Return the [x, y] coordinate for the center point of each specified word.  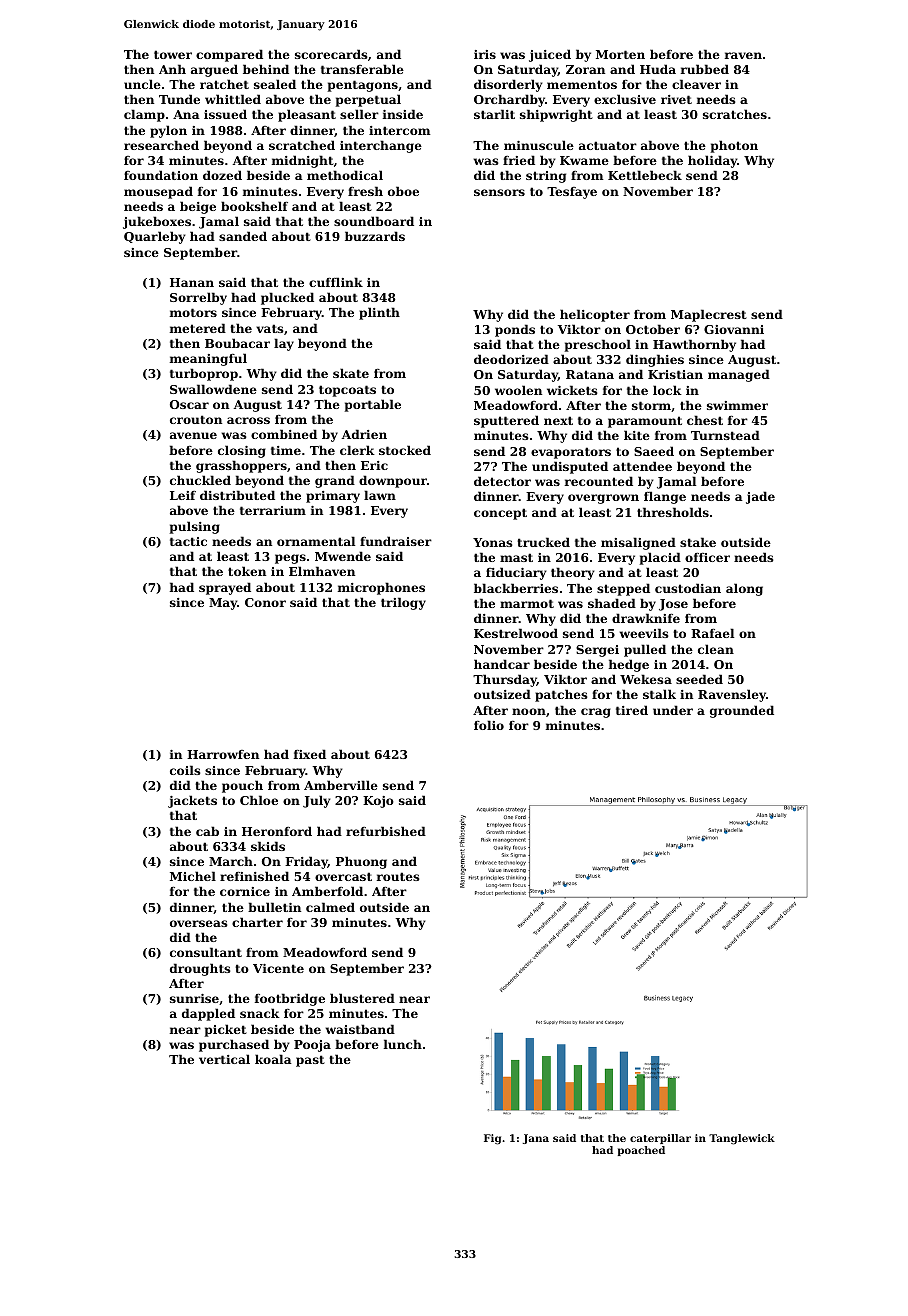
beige [198, 207]
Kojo [378, 802]
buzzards [375, 236]
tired [632, 710]
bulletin [274, 907]
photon [734, 146]
